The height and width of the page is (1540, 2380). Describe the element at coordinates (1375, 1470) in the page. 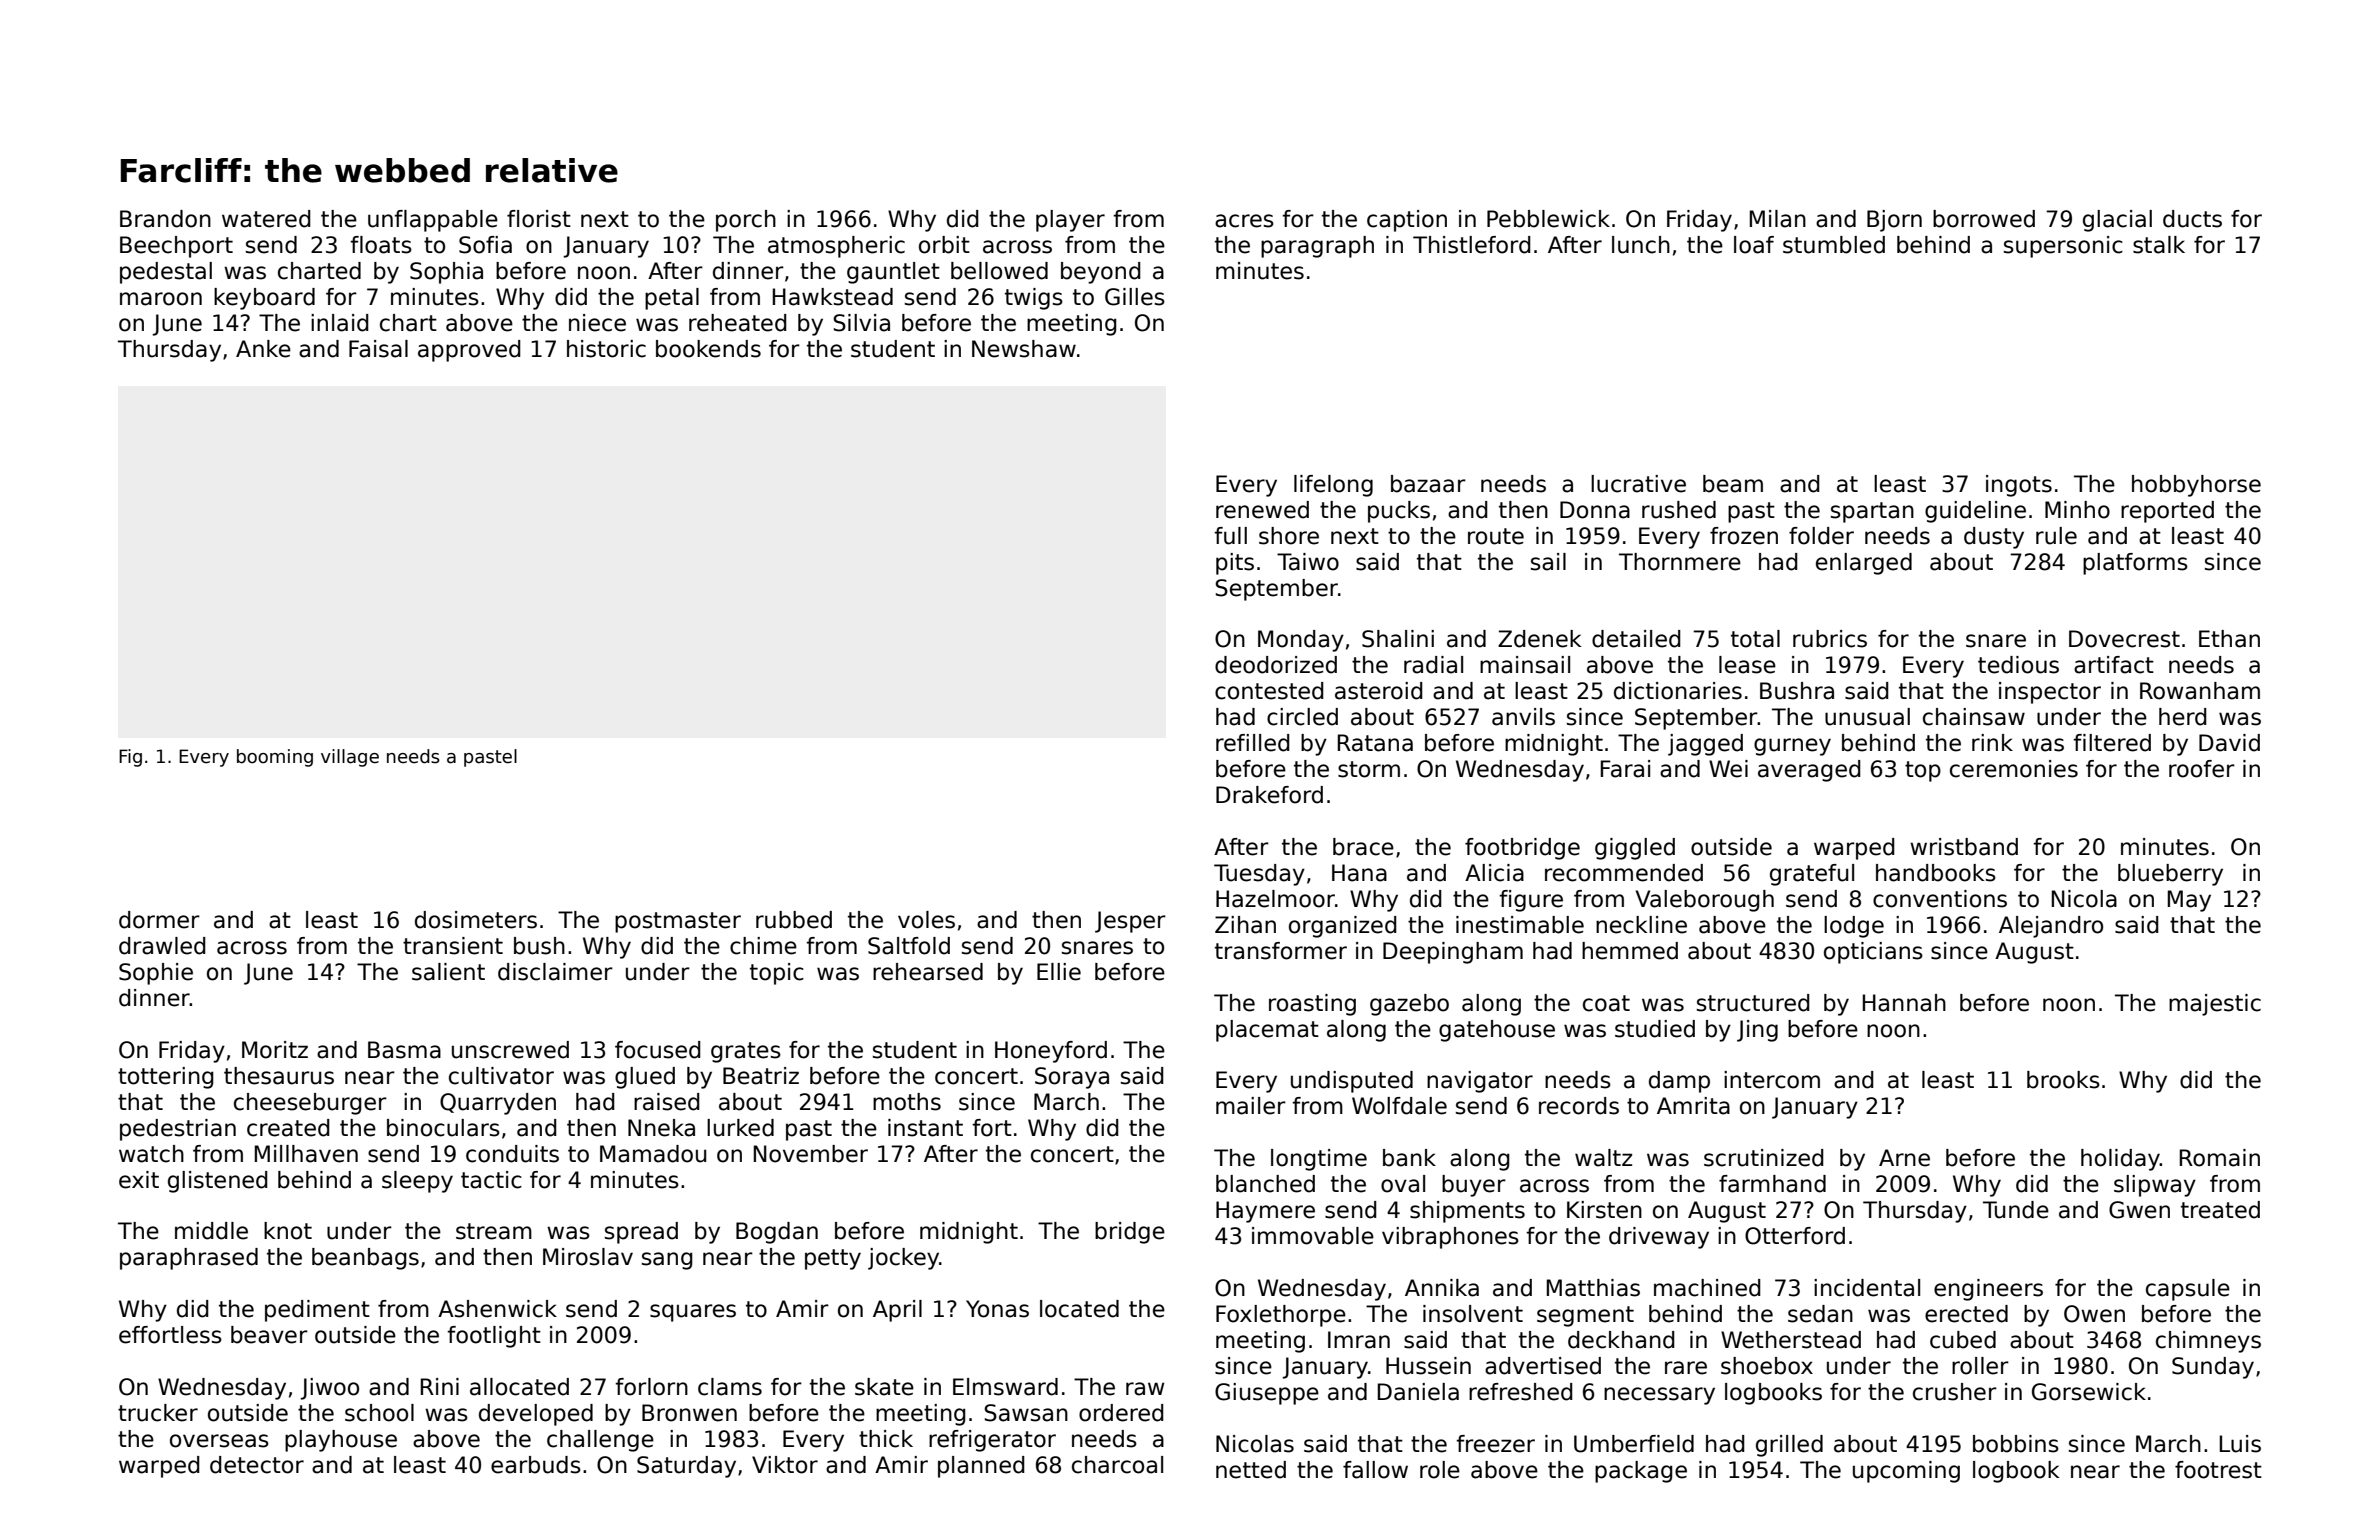

I see `fallow` at that location.
